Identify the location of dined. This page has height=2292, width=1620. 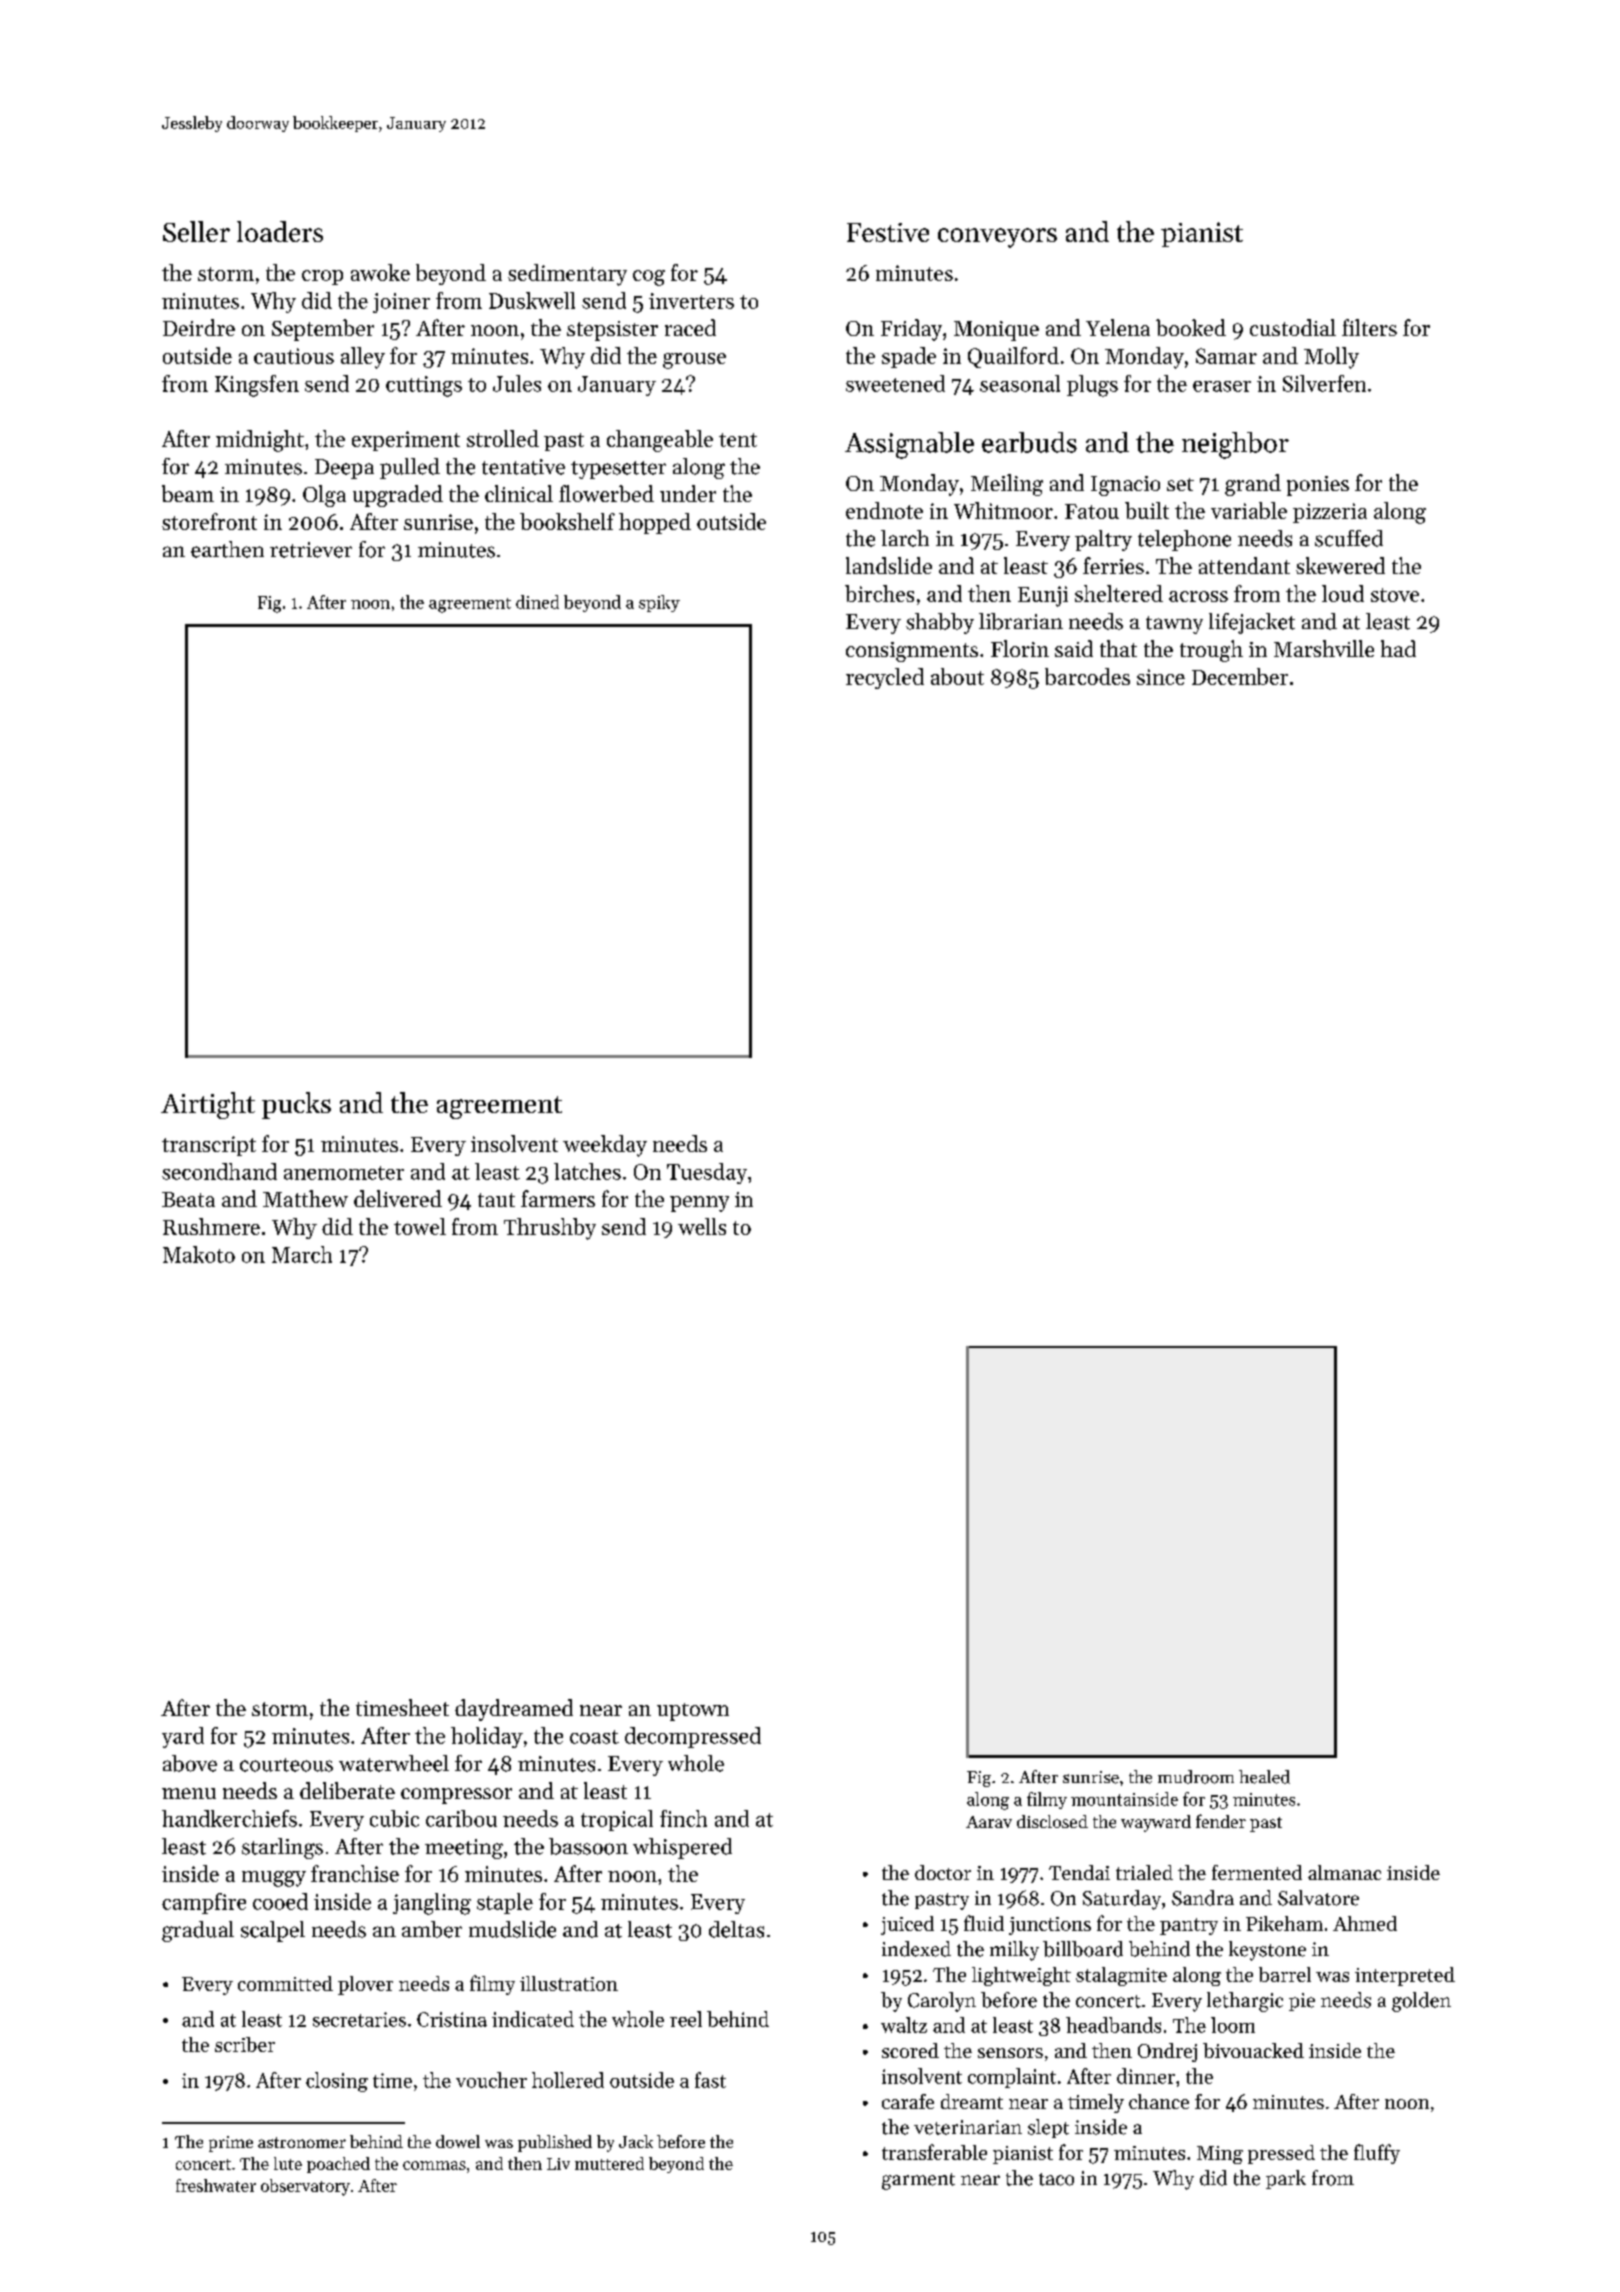
(537, 602).
